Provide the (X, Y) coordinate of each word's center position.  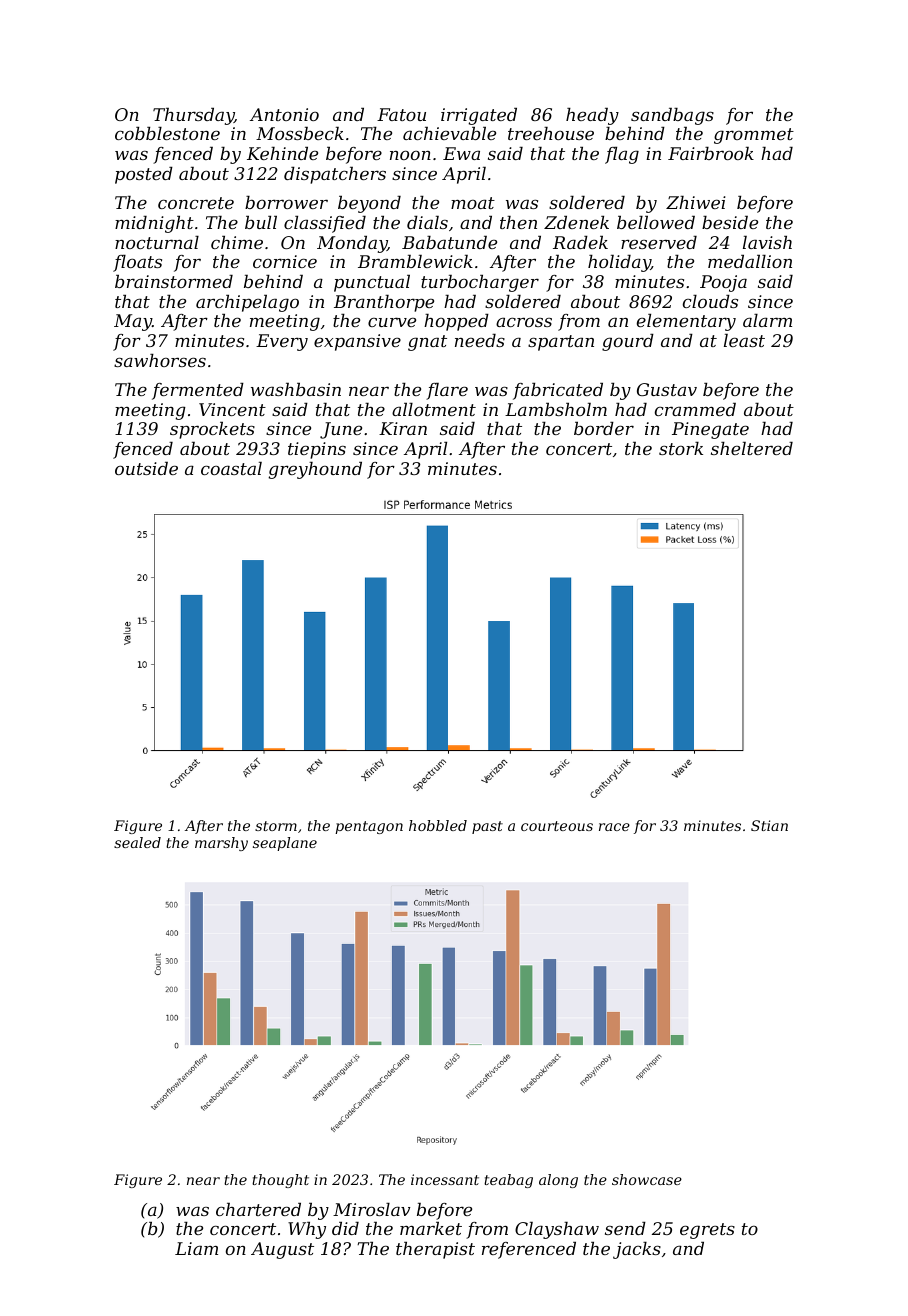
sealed (137, 842)
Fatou (401, 114)
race (614, 827)
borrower (286, 202)
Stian (769, 825)
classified (325, 224)
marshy (221, 844)
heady (592, 116)
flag (622, 155)
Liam (196, 1248)
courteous (557, 826)
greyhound (315, 470)
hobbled (438, 825)
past (487, 827)
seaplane (285, 844)
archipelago (247, 303)
